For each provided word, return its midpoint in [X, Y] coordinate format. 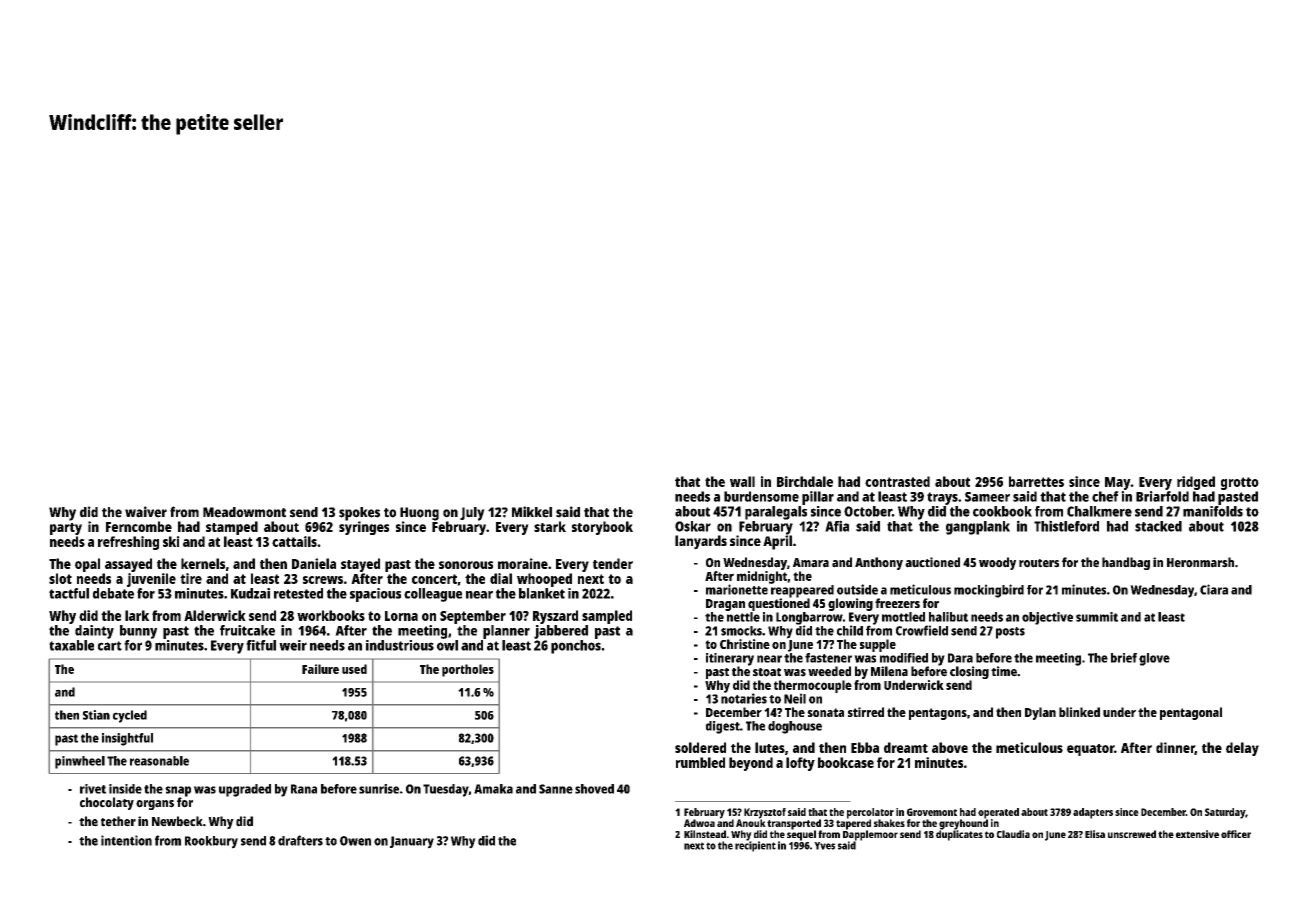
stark [550, 526]
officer [1236, 834]
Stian [96, 715]
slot [60, 578]
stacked [1158, 526]
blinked [1079, 712]
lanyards [701, 542]
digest [723, 727]
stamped [232, 528]
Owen [355, 841]
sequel [801, 835]
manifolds [1213, 511]
